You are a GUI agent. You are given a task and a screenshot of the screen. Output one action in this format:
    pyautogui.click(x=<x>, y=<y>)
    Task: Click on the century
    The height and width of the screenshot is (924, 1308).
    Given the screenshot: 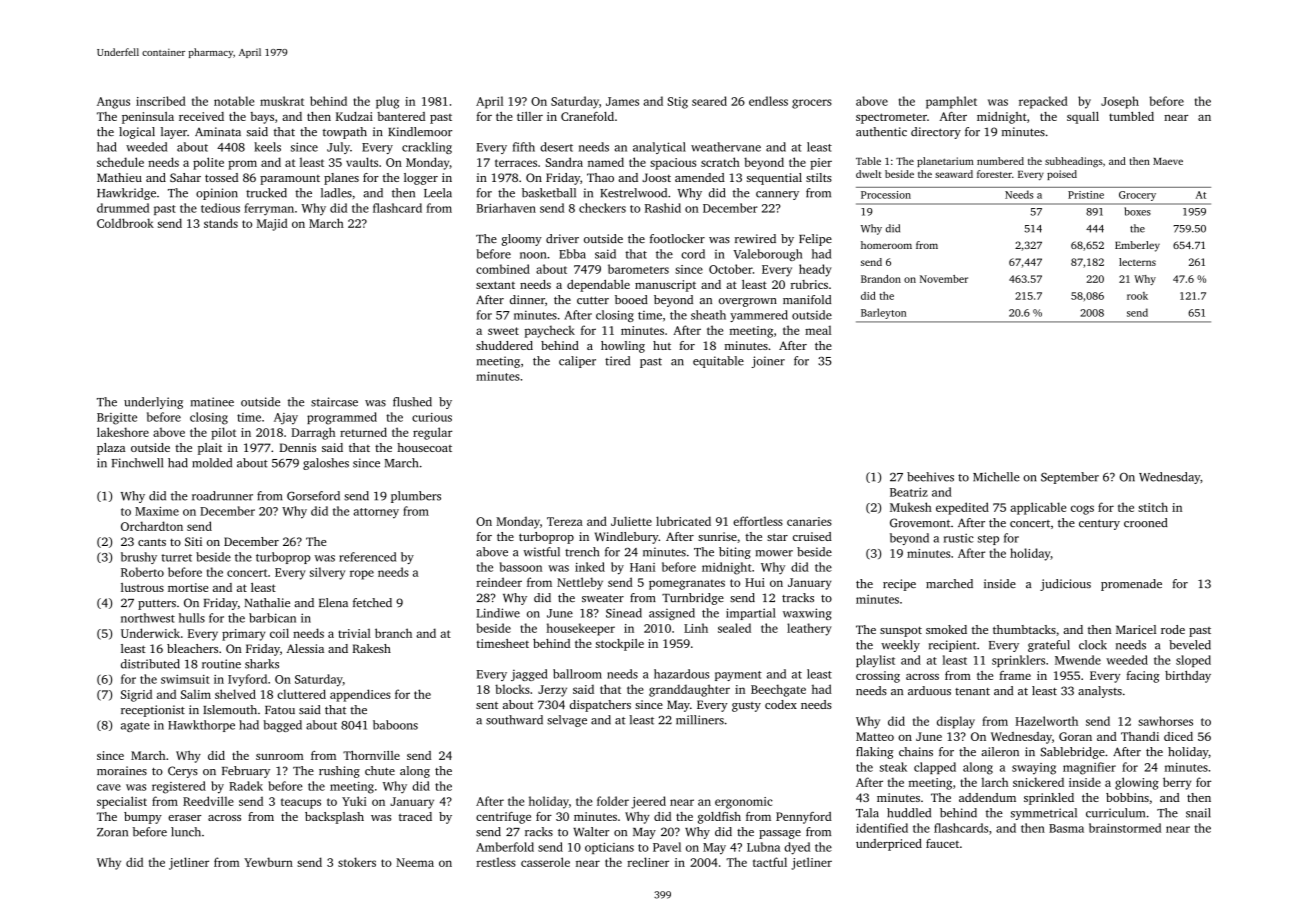 What is the action you would take?
    pyautogui.click(x=1099, y=525)
